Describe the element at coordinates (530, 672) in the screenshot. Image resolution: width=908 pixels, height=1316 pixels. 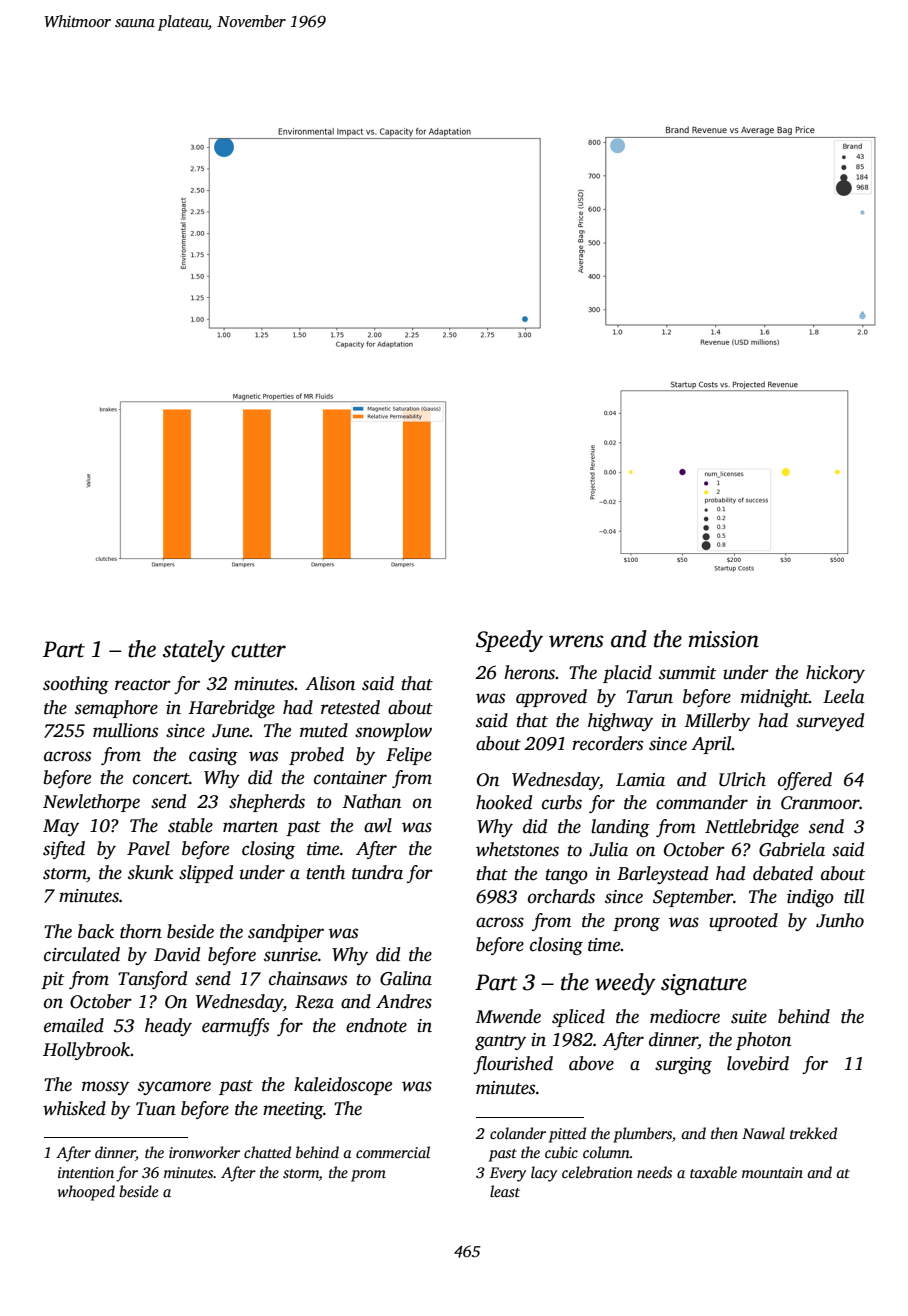
I see `herons` at that location.
